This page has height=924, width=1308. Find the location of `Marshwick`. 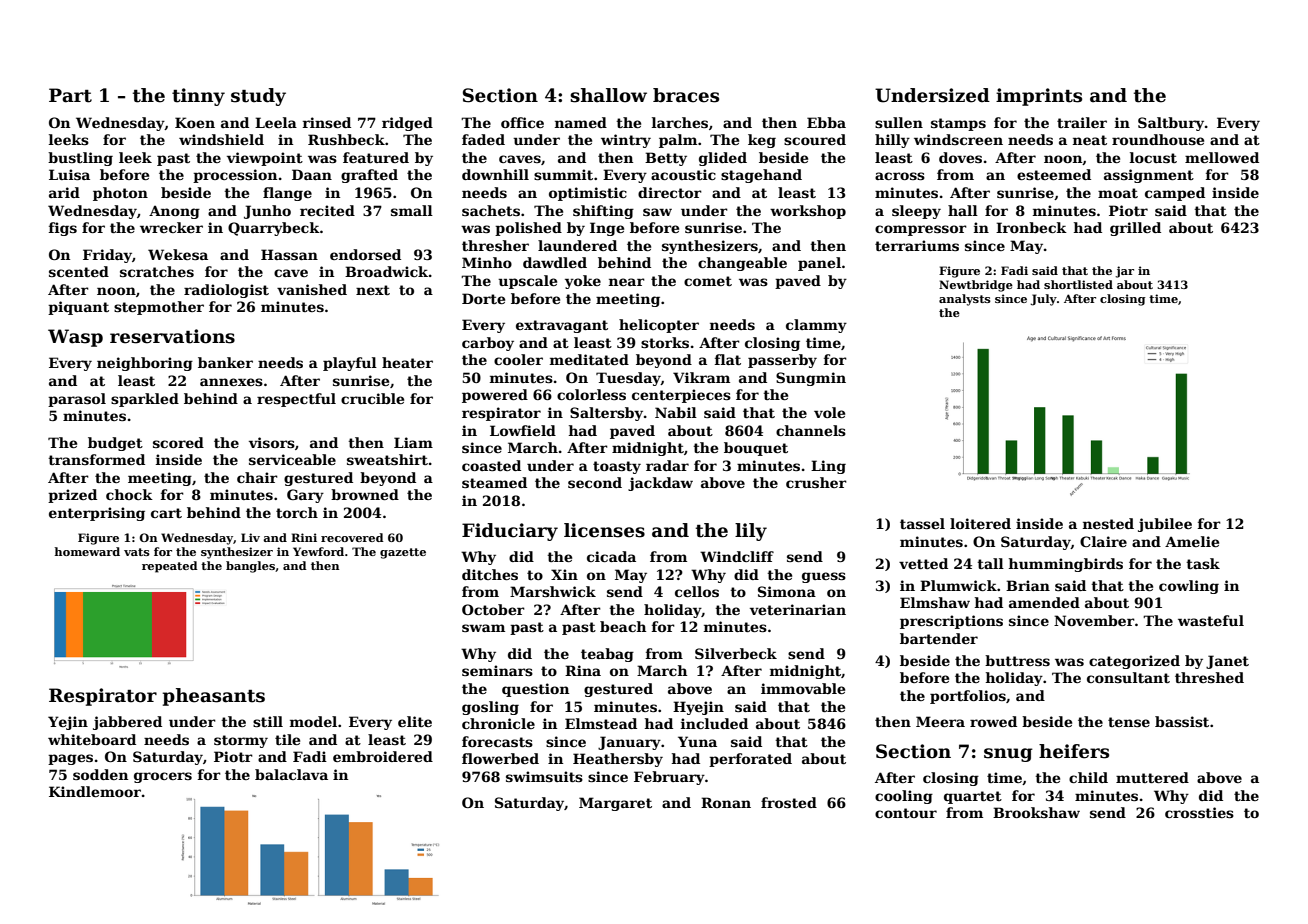

Marshwick is located at coordinates (553, 591).
